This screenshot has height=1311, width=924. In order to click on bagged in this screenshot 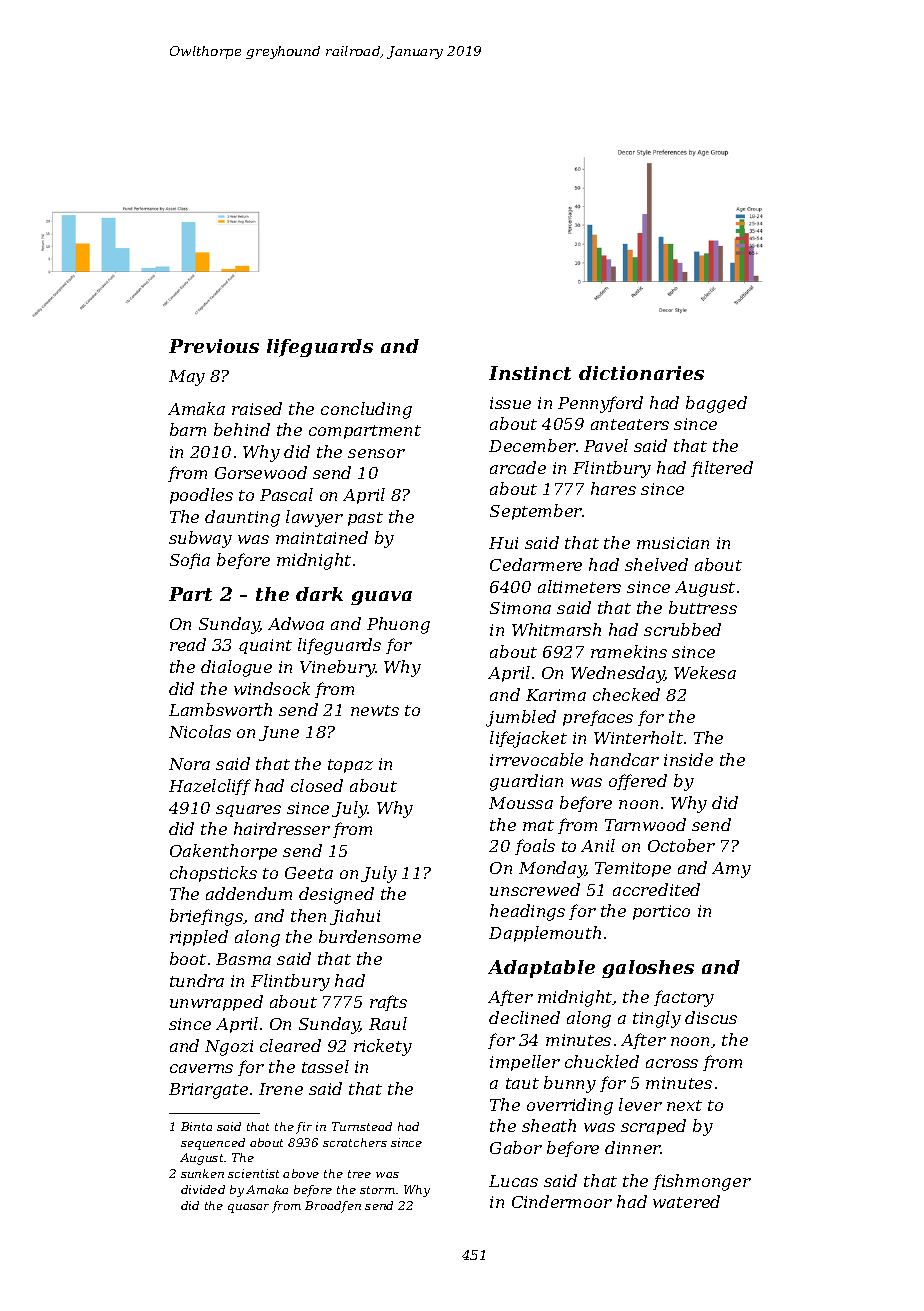, I will do `click(716, 404)`.
